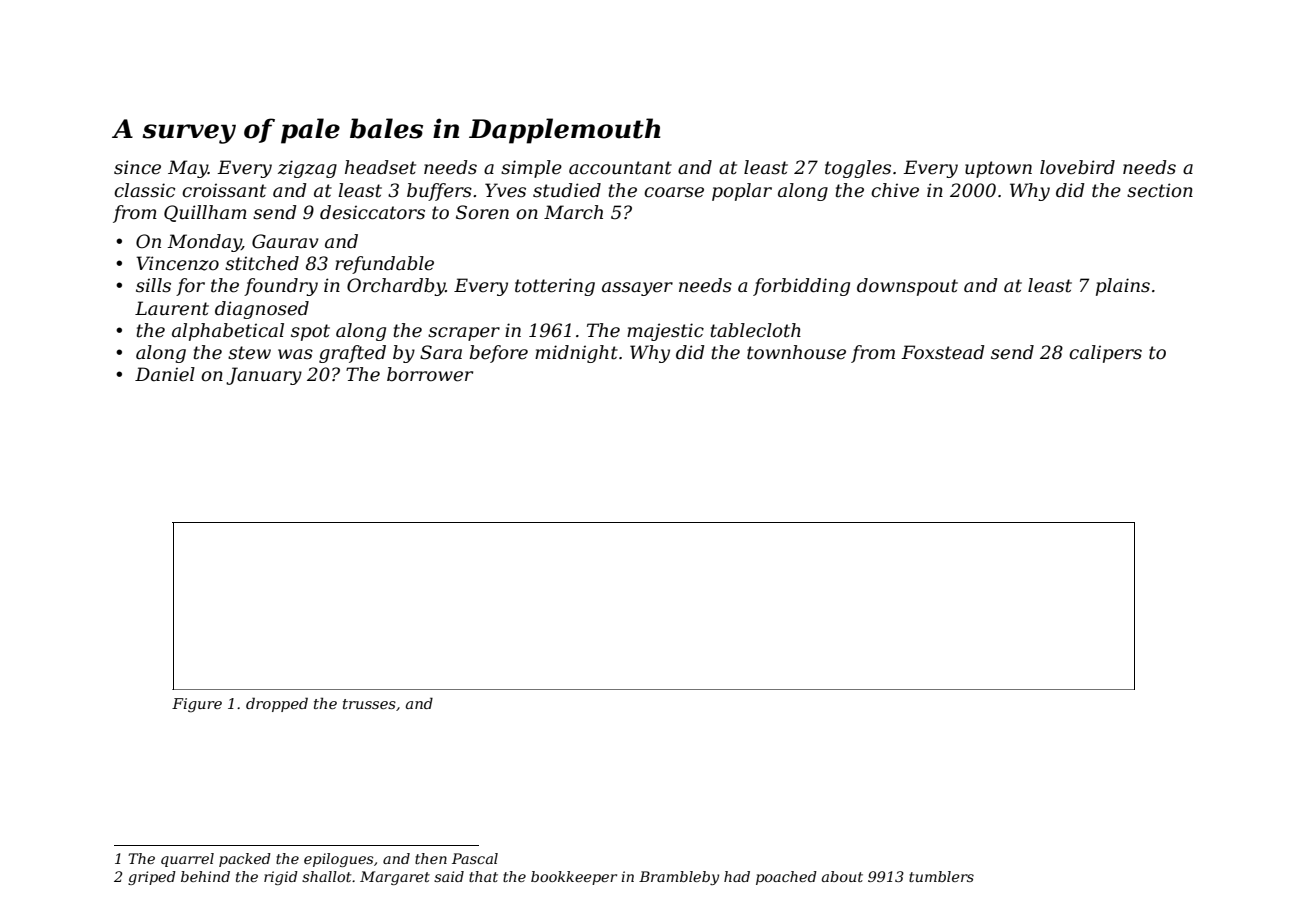  I want to click on quarrel, so click(187, 860).
